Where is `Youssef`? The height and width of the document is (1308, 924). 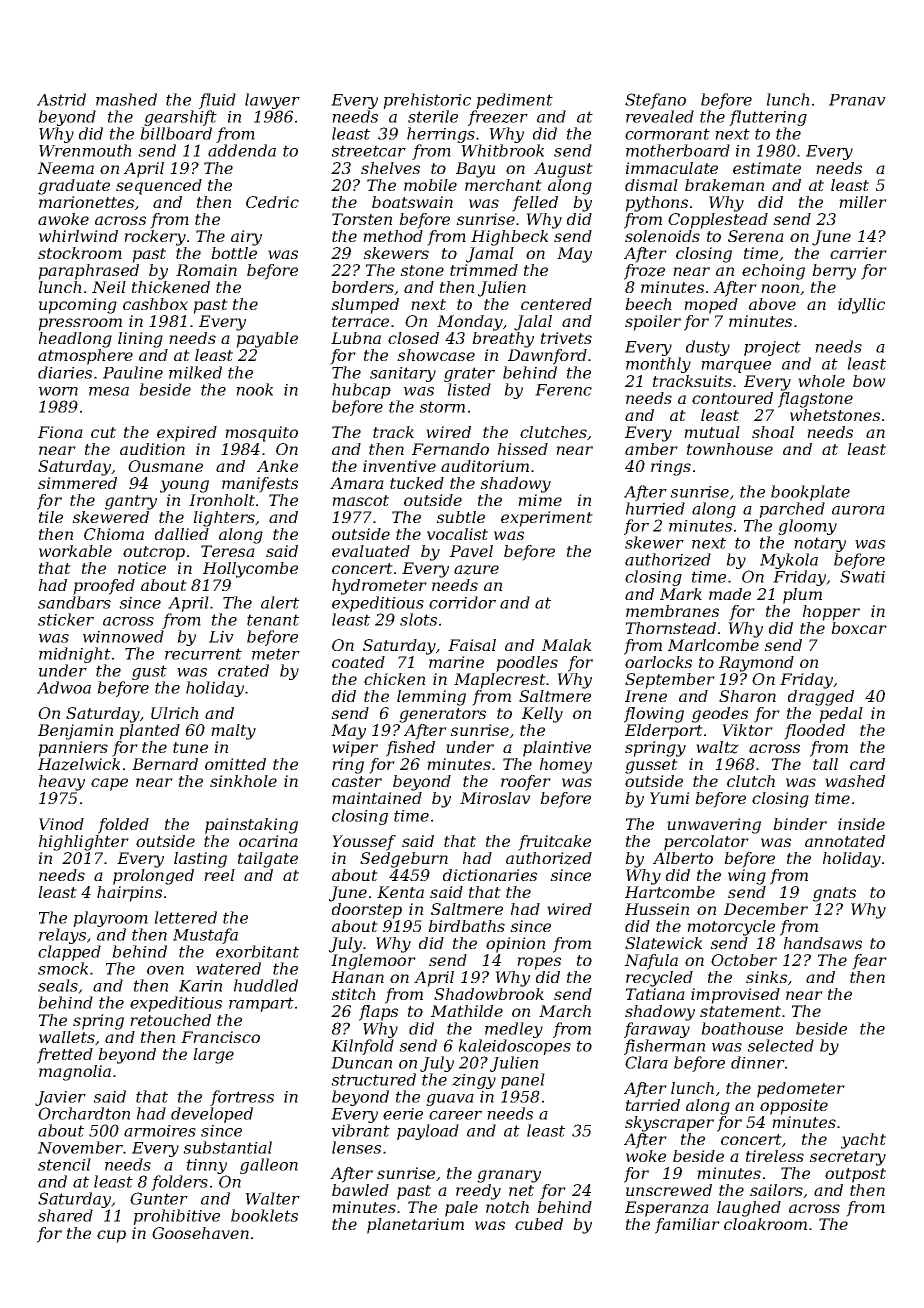
Youssef is located at coordinates (364, 843).
